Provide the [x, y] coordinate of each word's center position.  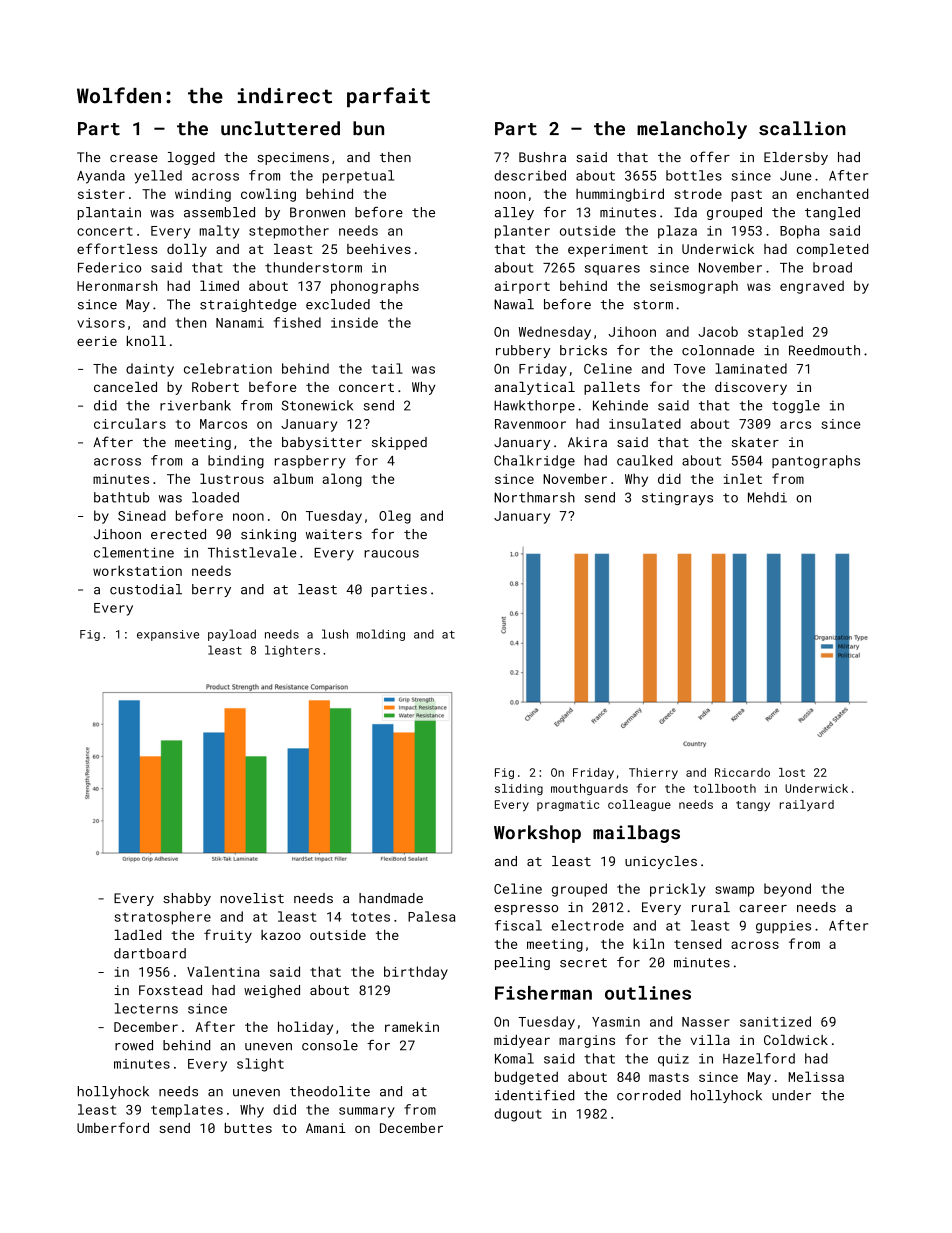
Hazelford [759, 1058]
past [746, 196]
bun [368, 128]
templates [187, 1111]
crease [134, 158]
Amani [326, 1128]
